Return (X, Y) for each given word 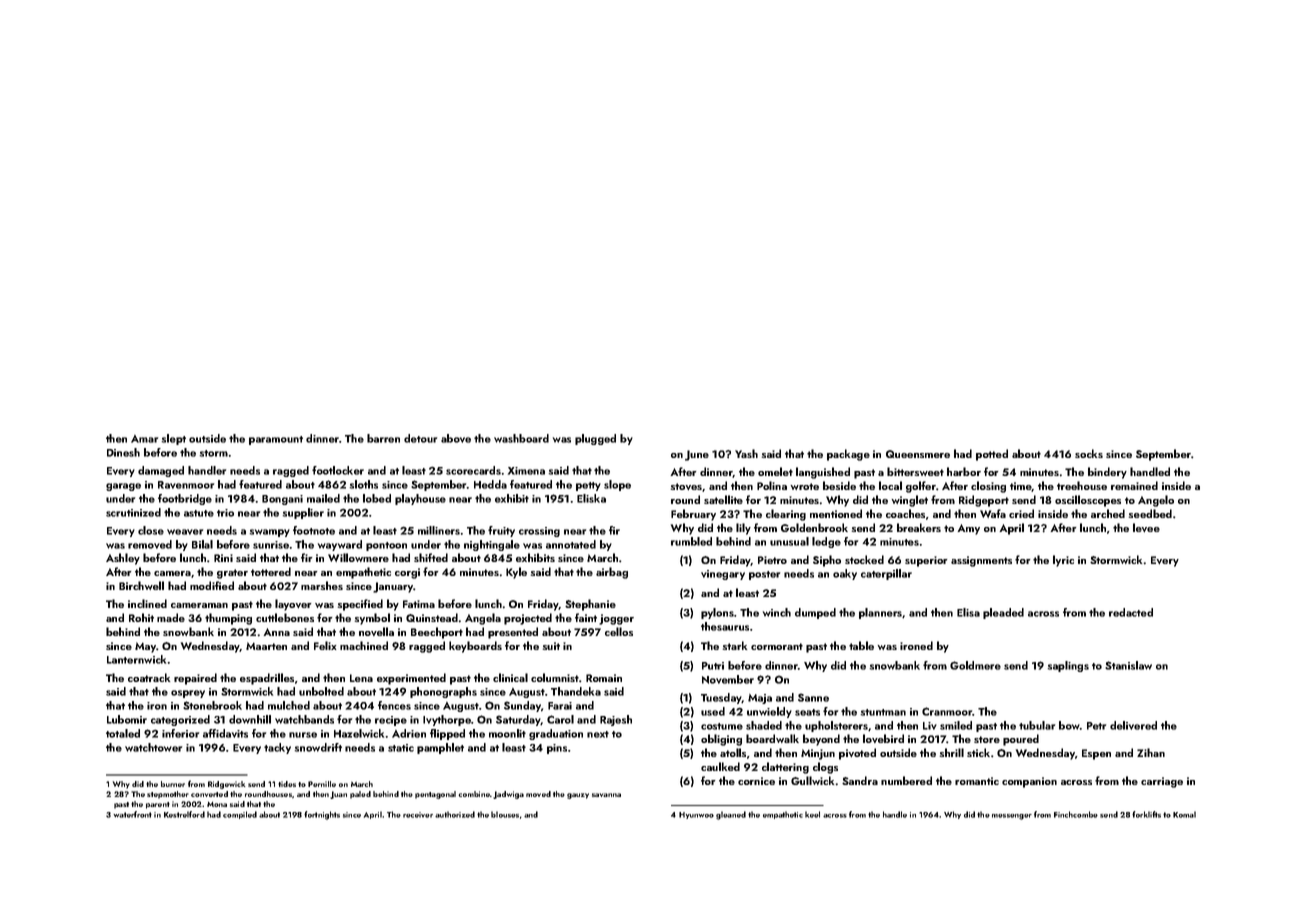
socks (1089, 453)
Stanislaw (1128, 665)
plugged (595, 439)
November (728, 679)
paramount (276, 440)
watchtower (153, 747)
